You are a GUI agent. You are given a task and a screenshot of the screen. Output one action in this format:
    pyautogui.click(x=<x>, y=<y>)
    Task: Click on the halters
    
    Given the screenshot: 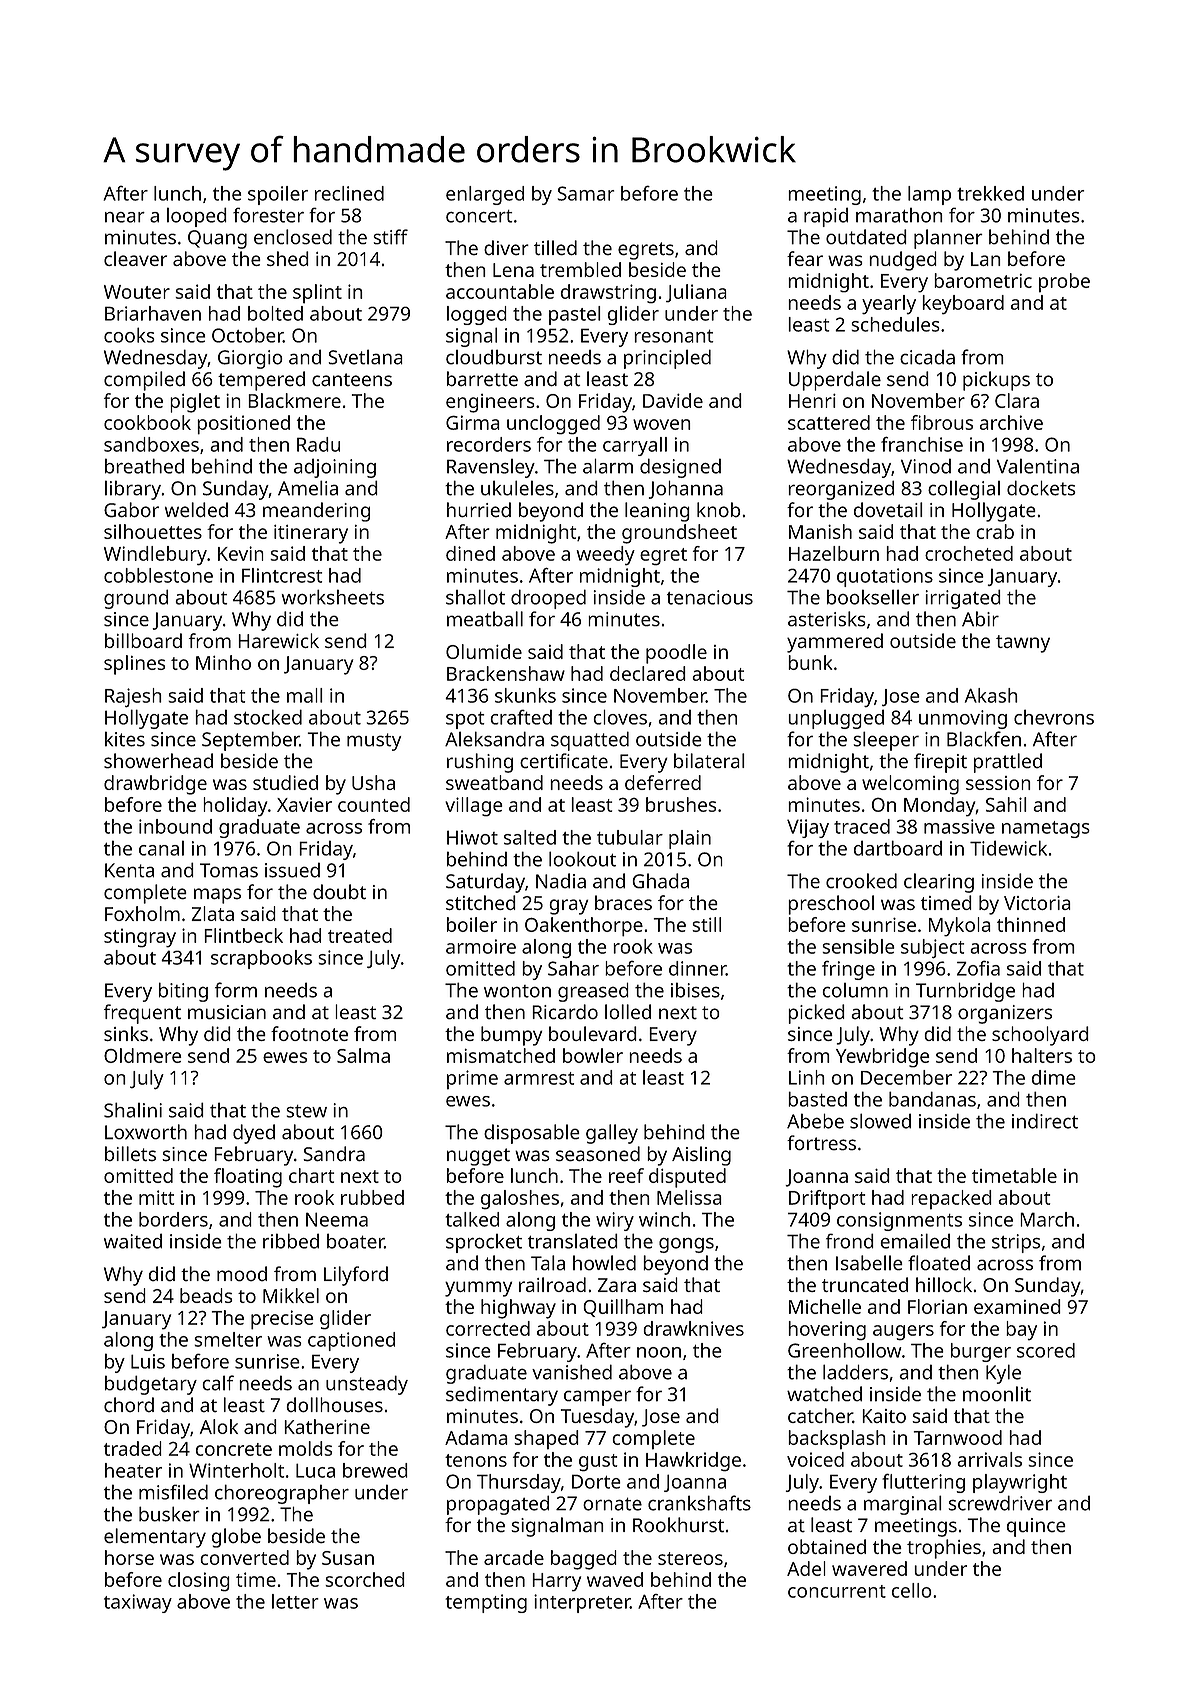 What is the action you would take?
    pyautogui.click(x=1042, y=1055)
